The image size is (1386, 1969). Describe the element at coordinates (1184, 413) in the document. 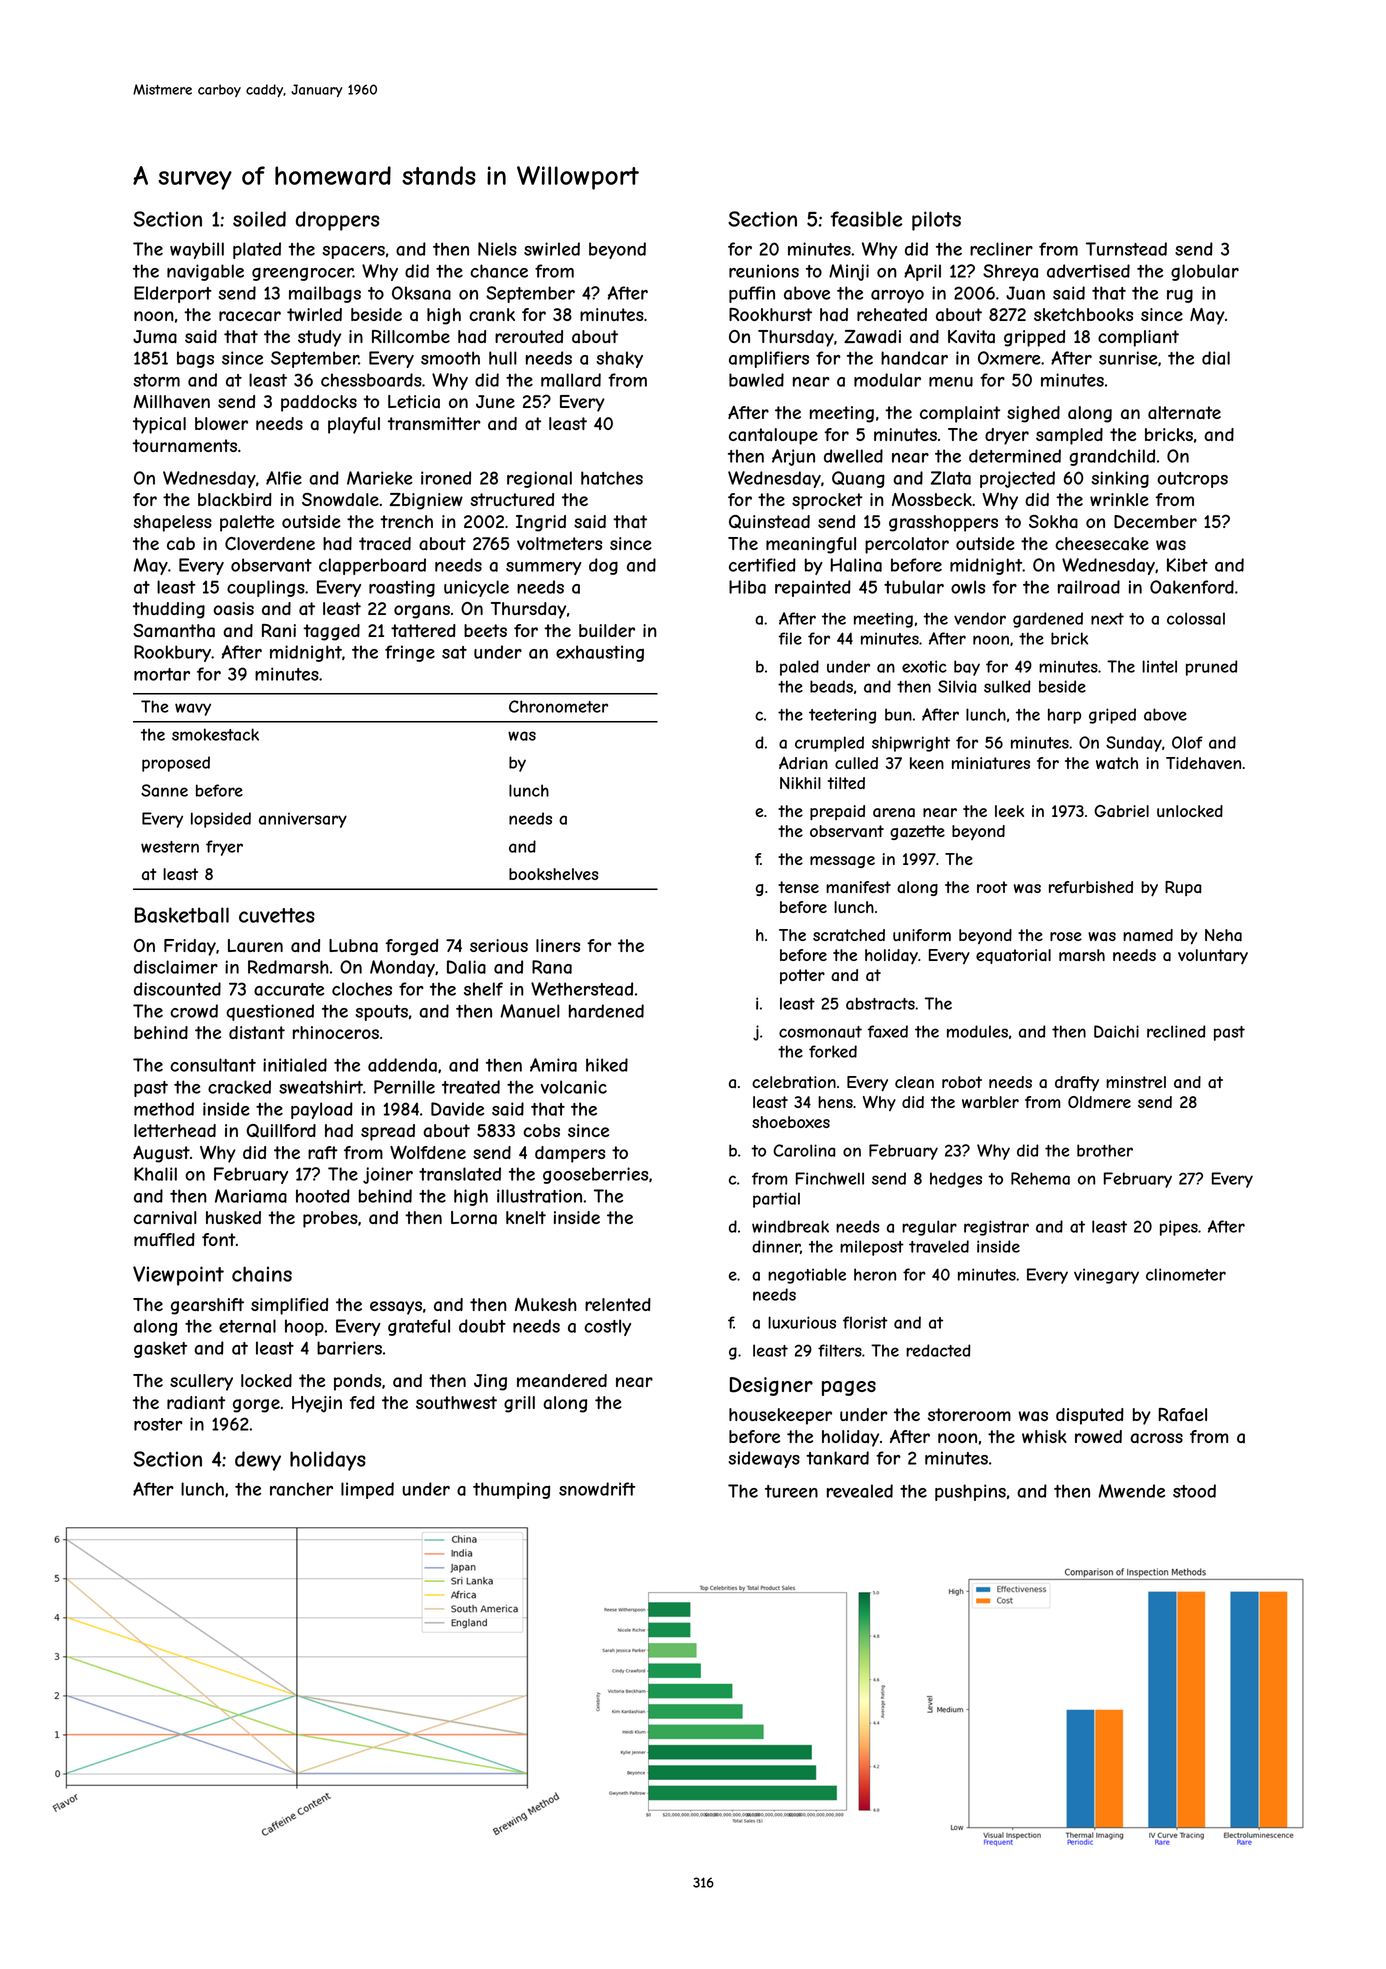

I see `alternate` at that location.
